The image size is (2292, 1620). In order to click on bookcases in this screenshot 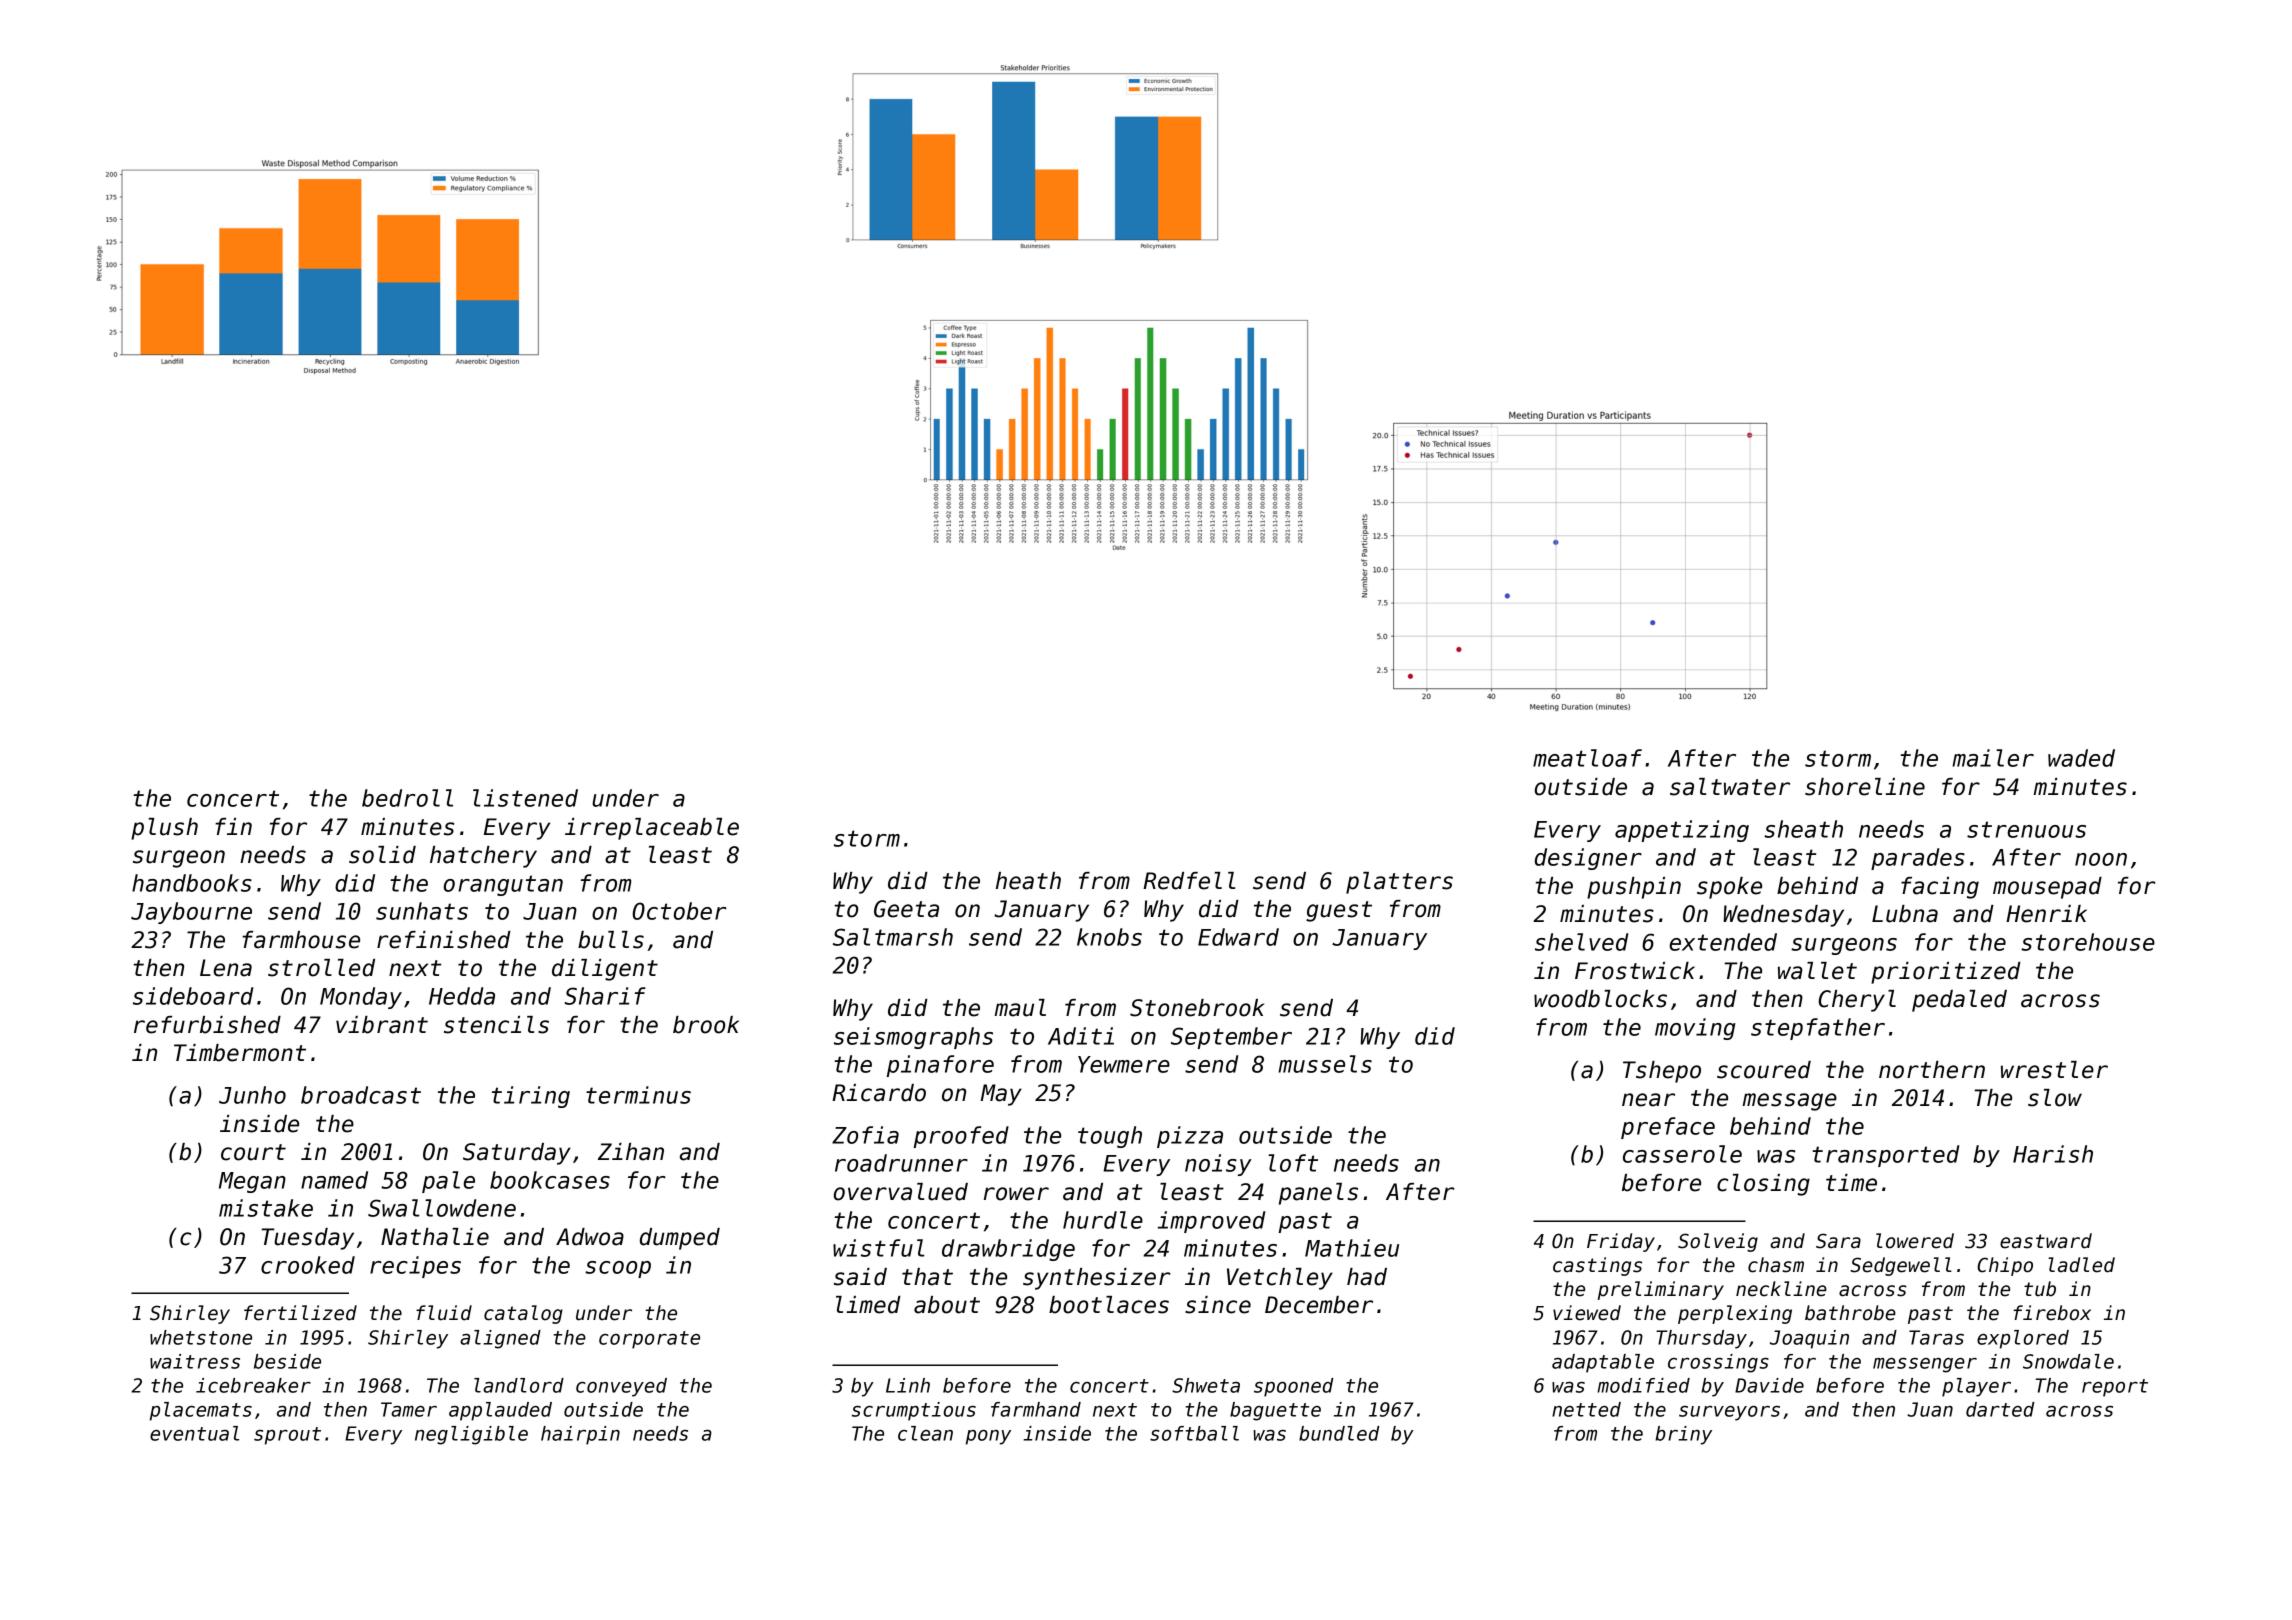, I will do `click(550, 1180)`.
